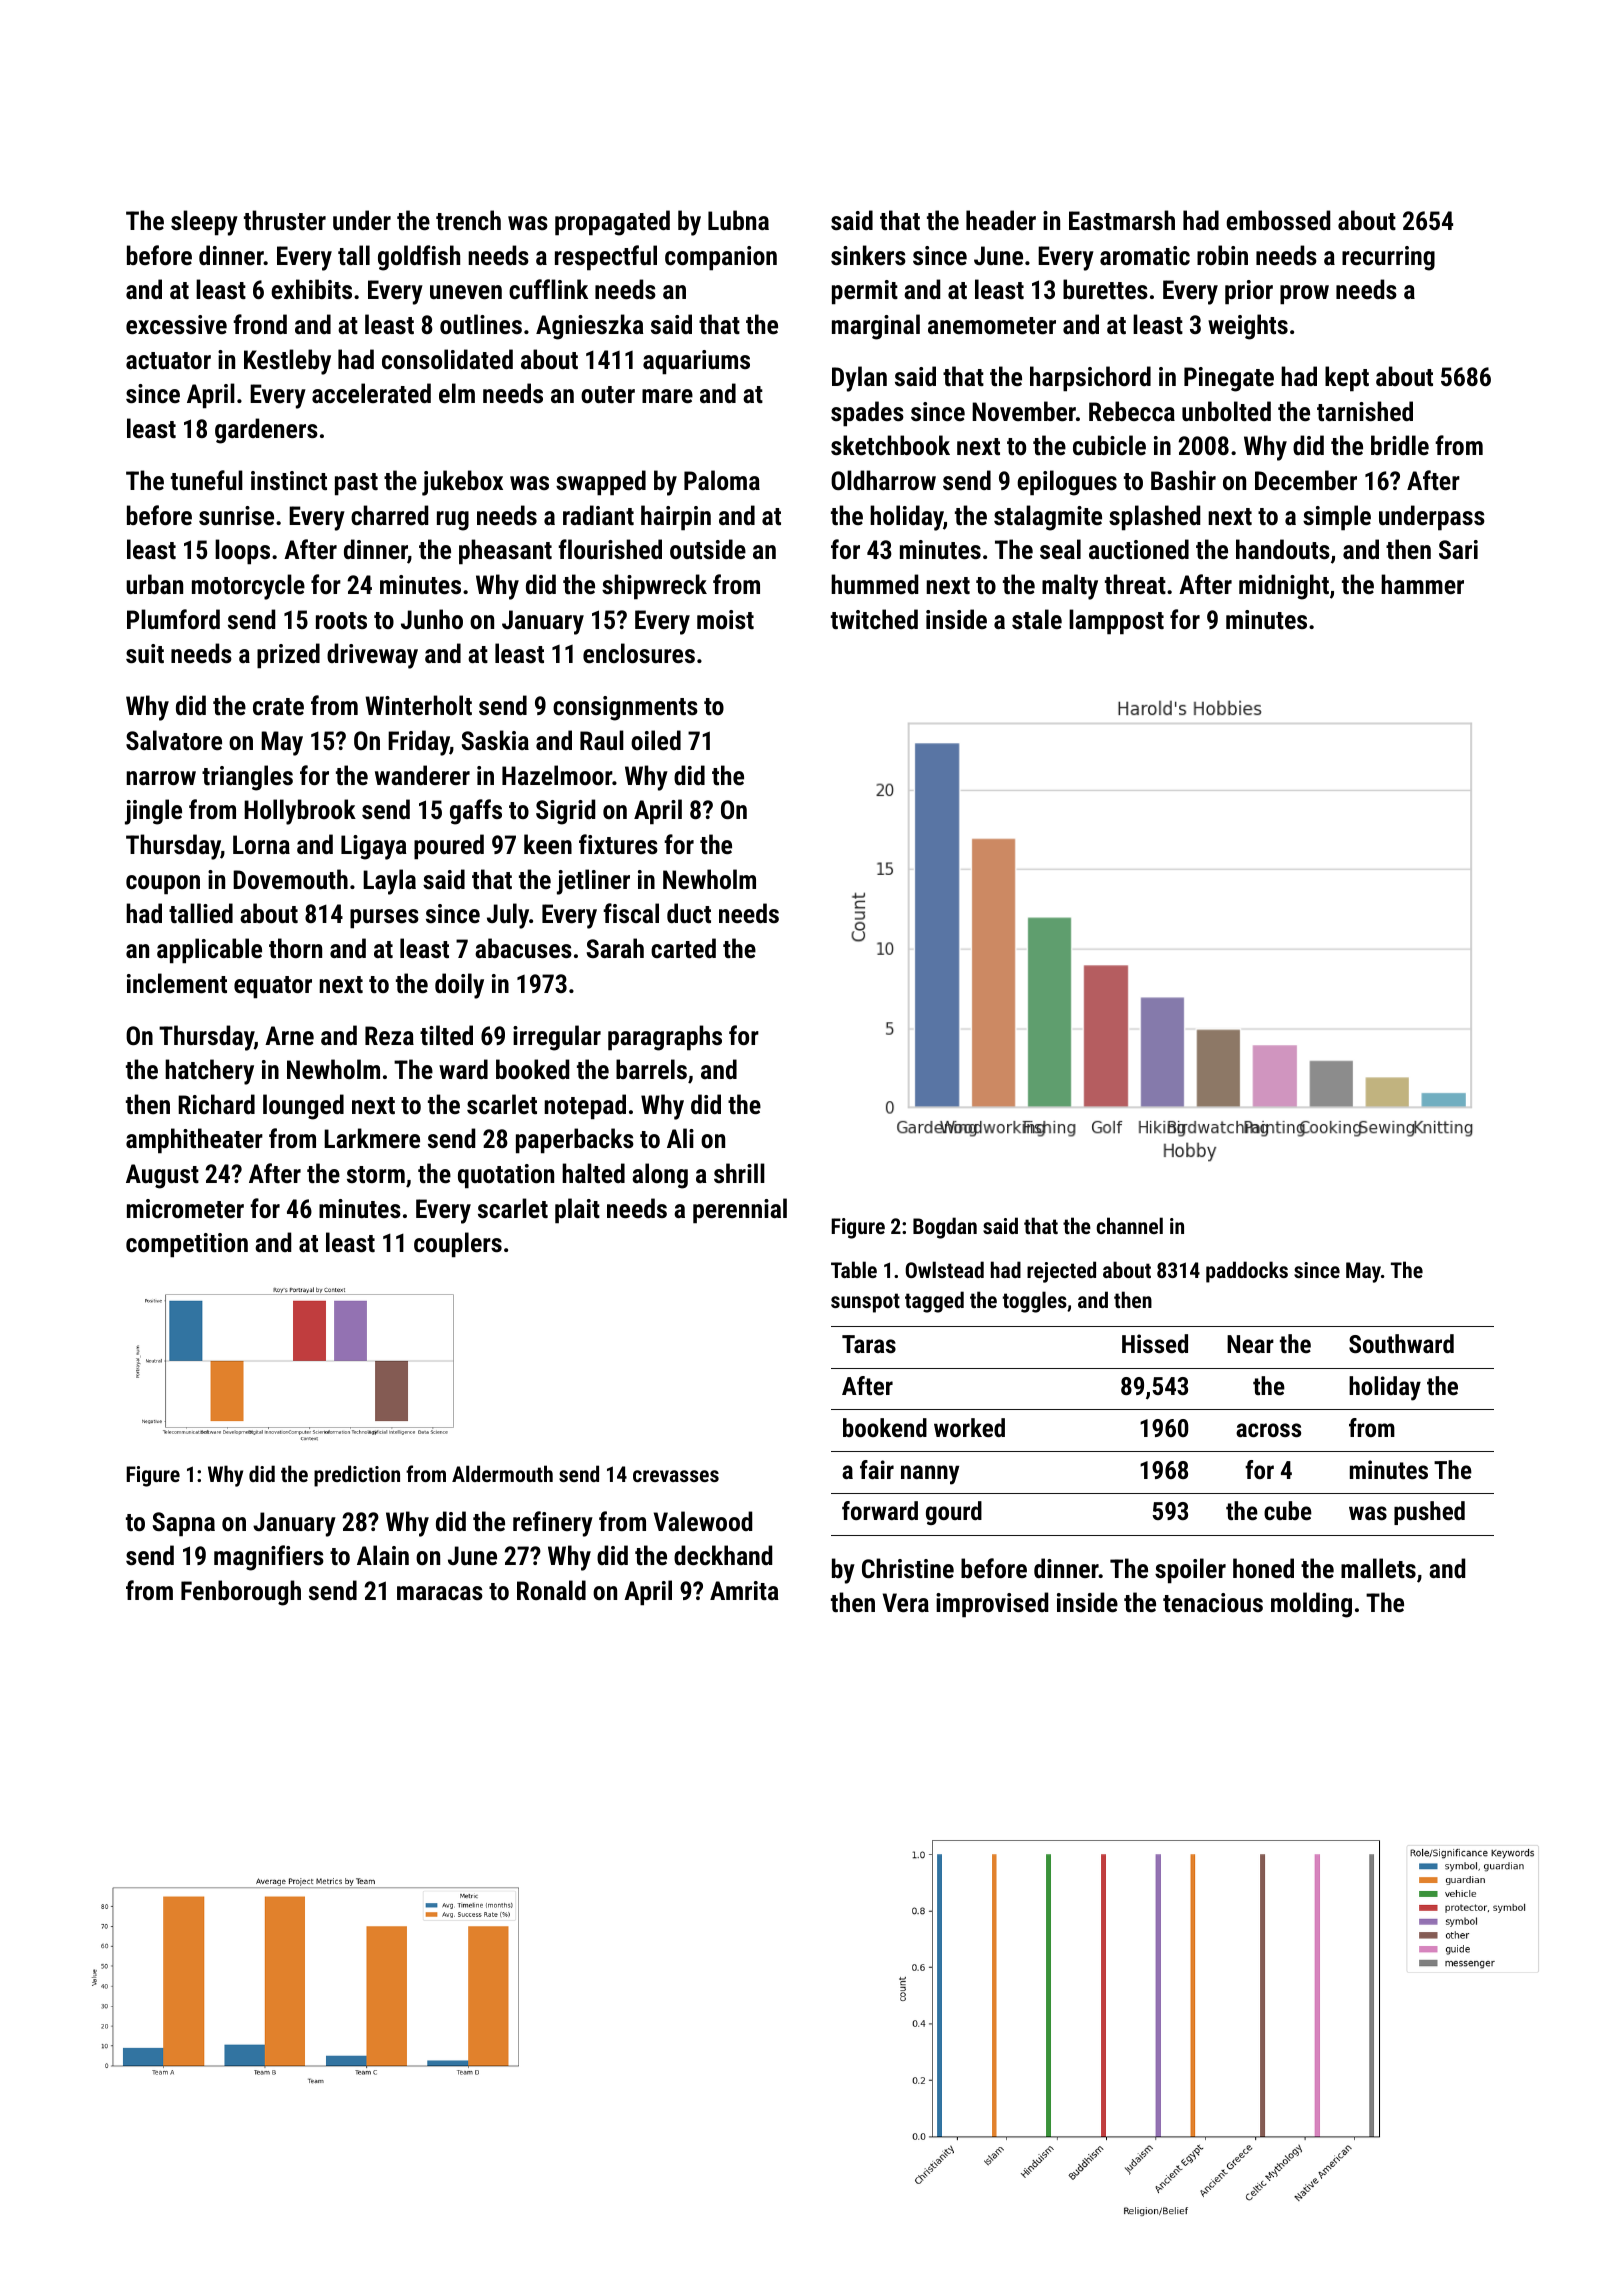 The image size is (1620, 2292). What do you see at coordinates (502, 1473) in the screenshot?
I see `Aldermouth` at bounding box center [502, 1473].
